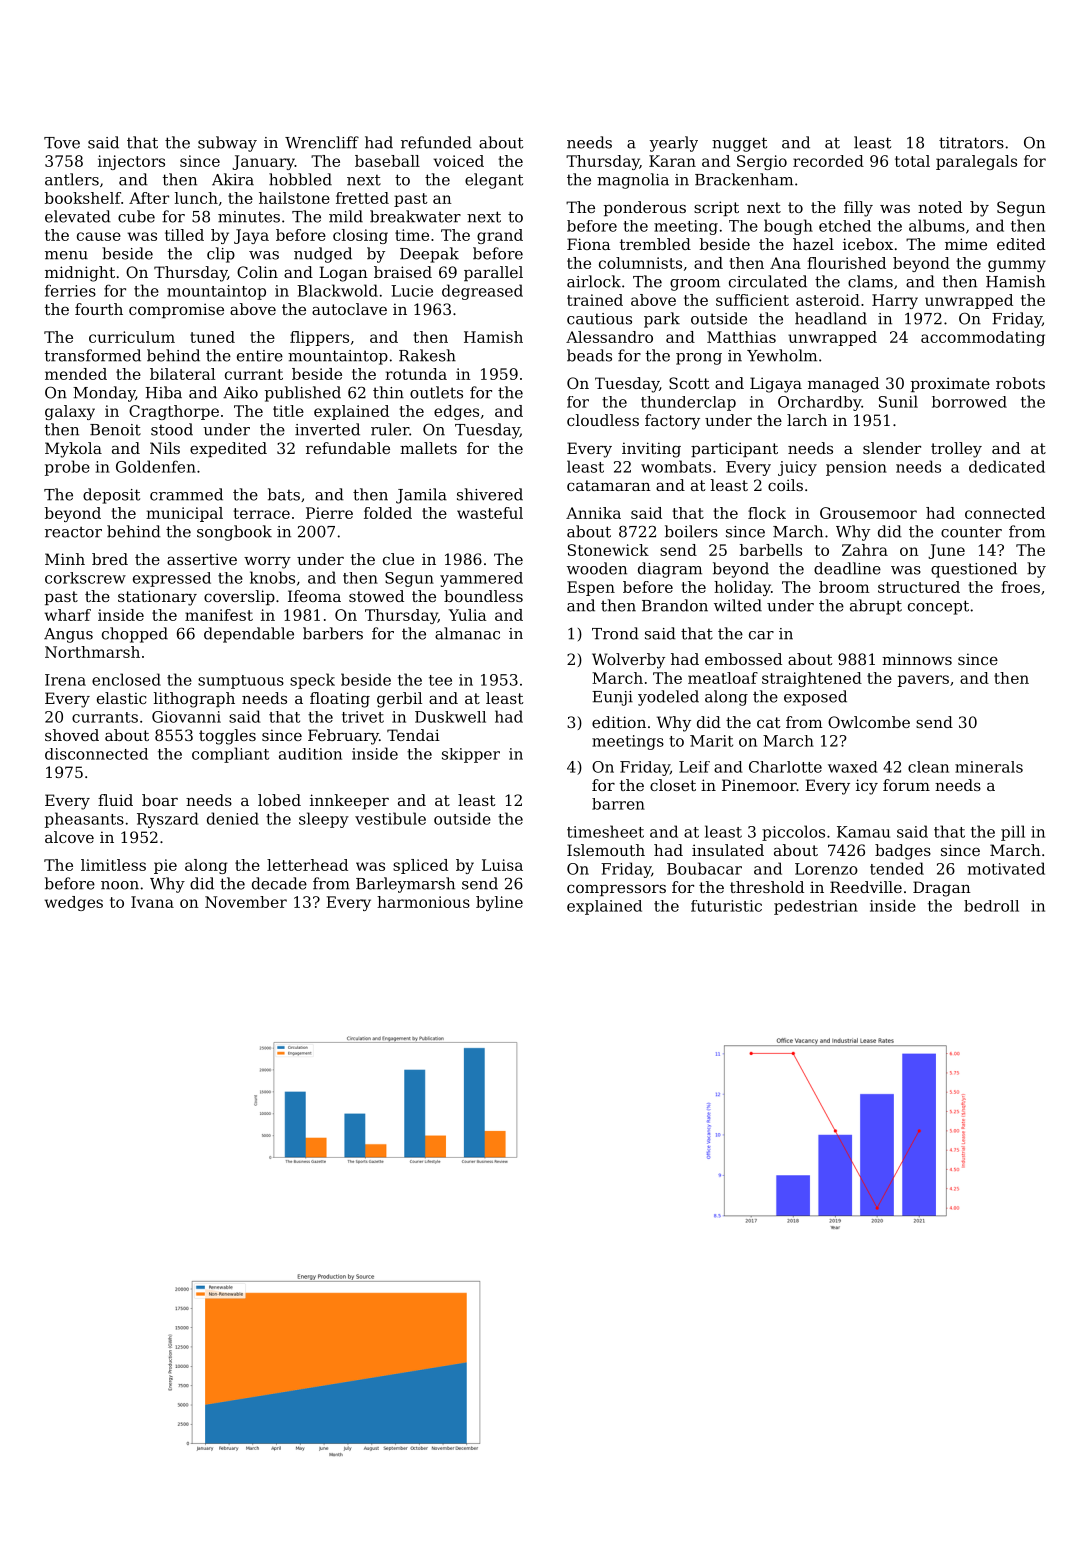  What do you see at coordinates (609, 485) in the image?
I see `catamaran` at bounding box center [609, 485].
